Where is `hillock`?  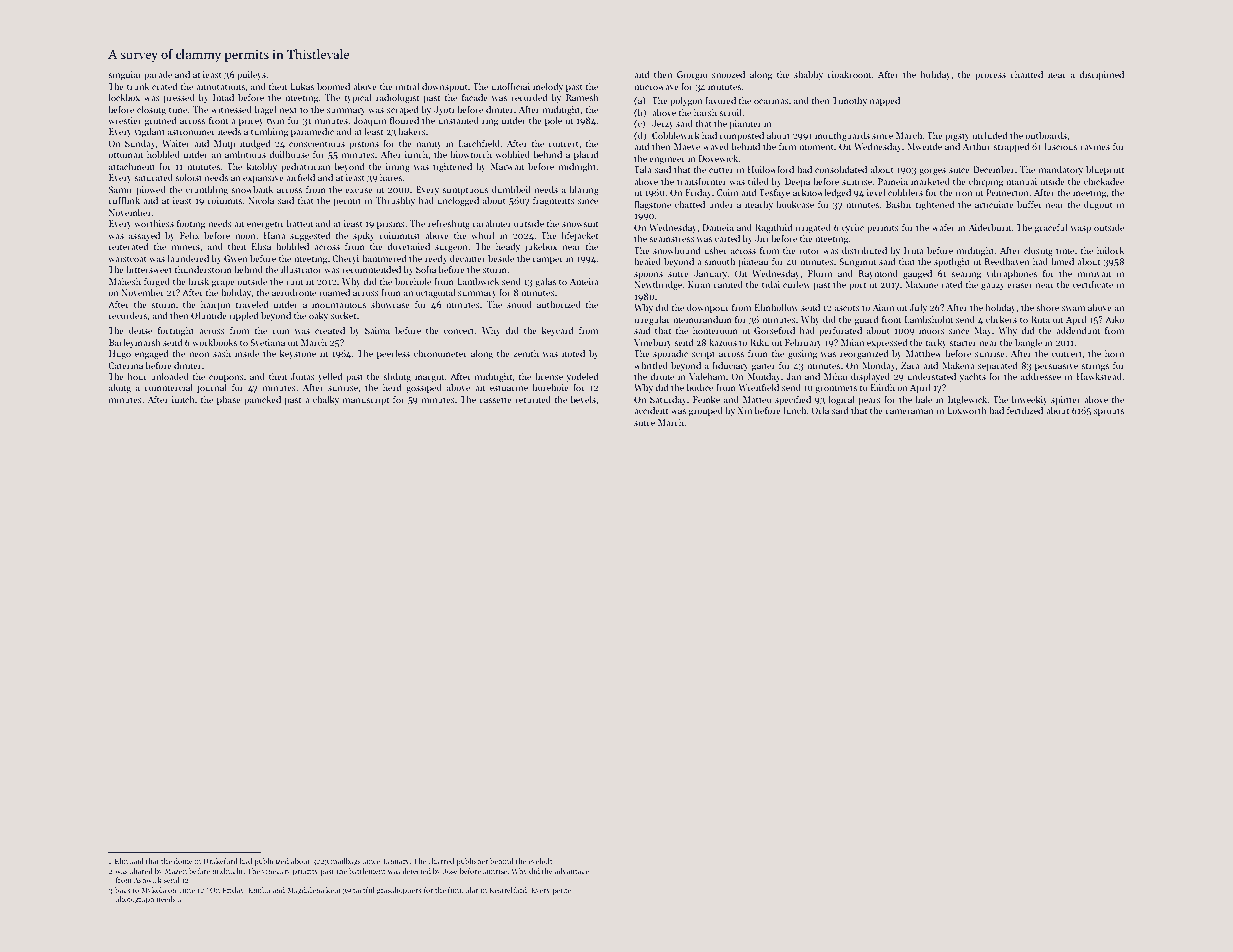
hillock is located at coordinates (1110, 250).
